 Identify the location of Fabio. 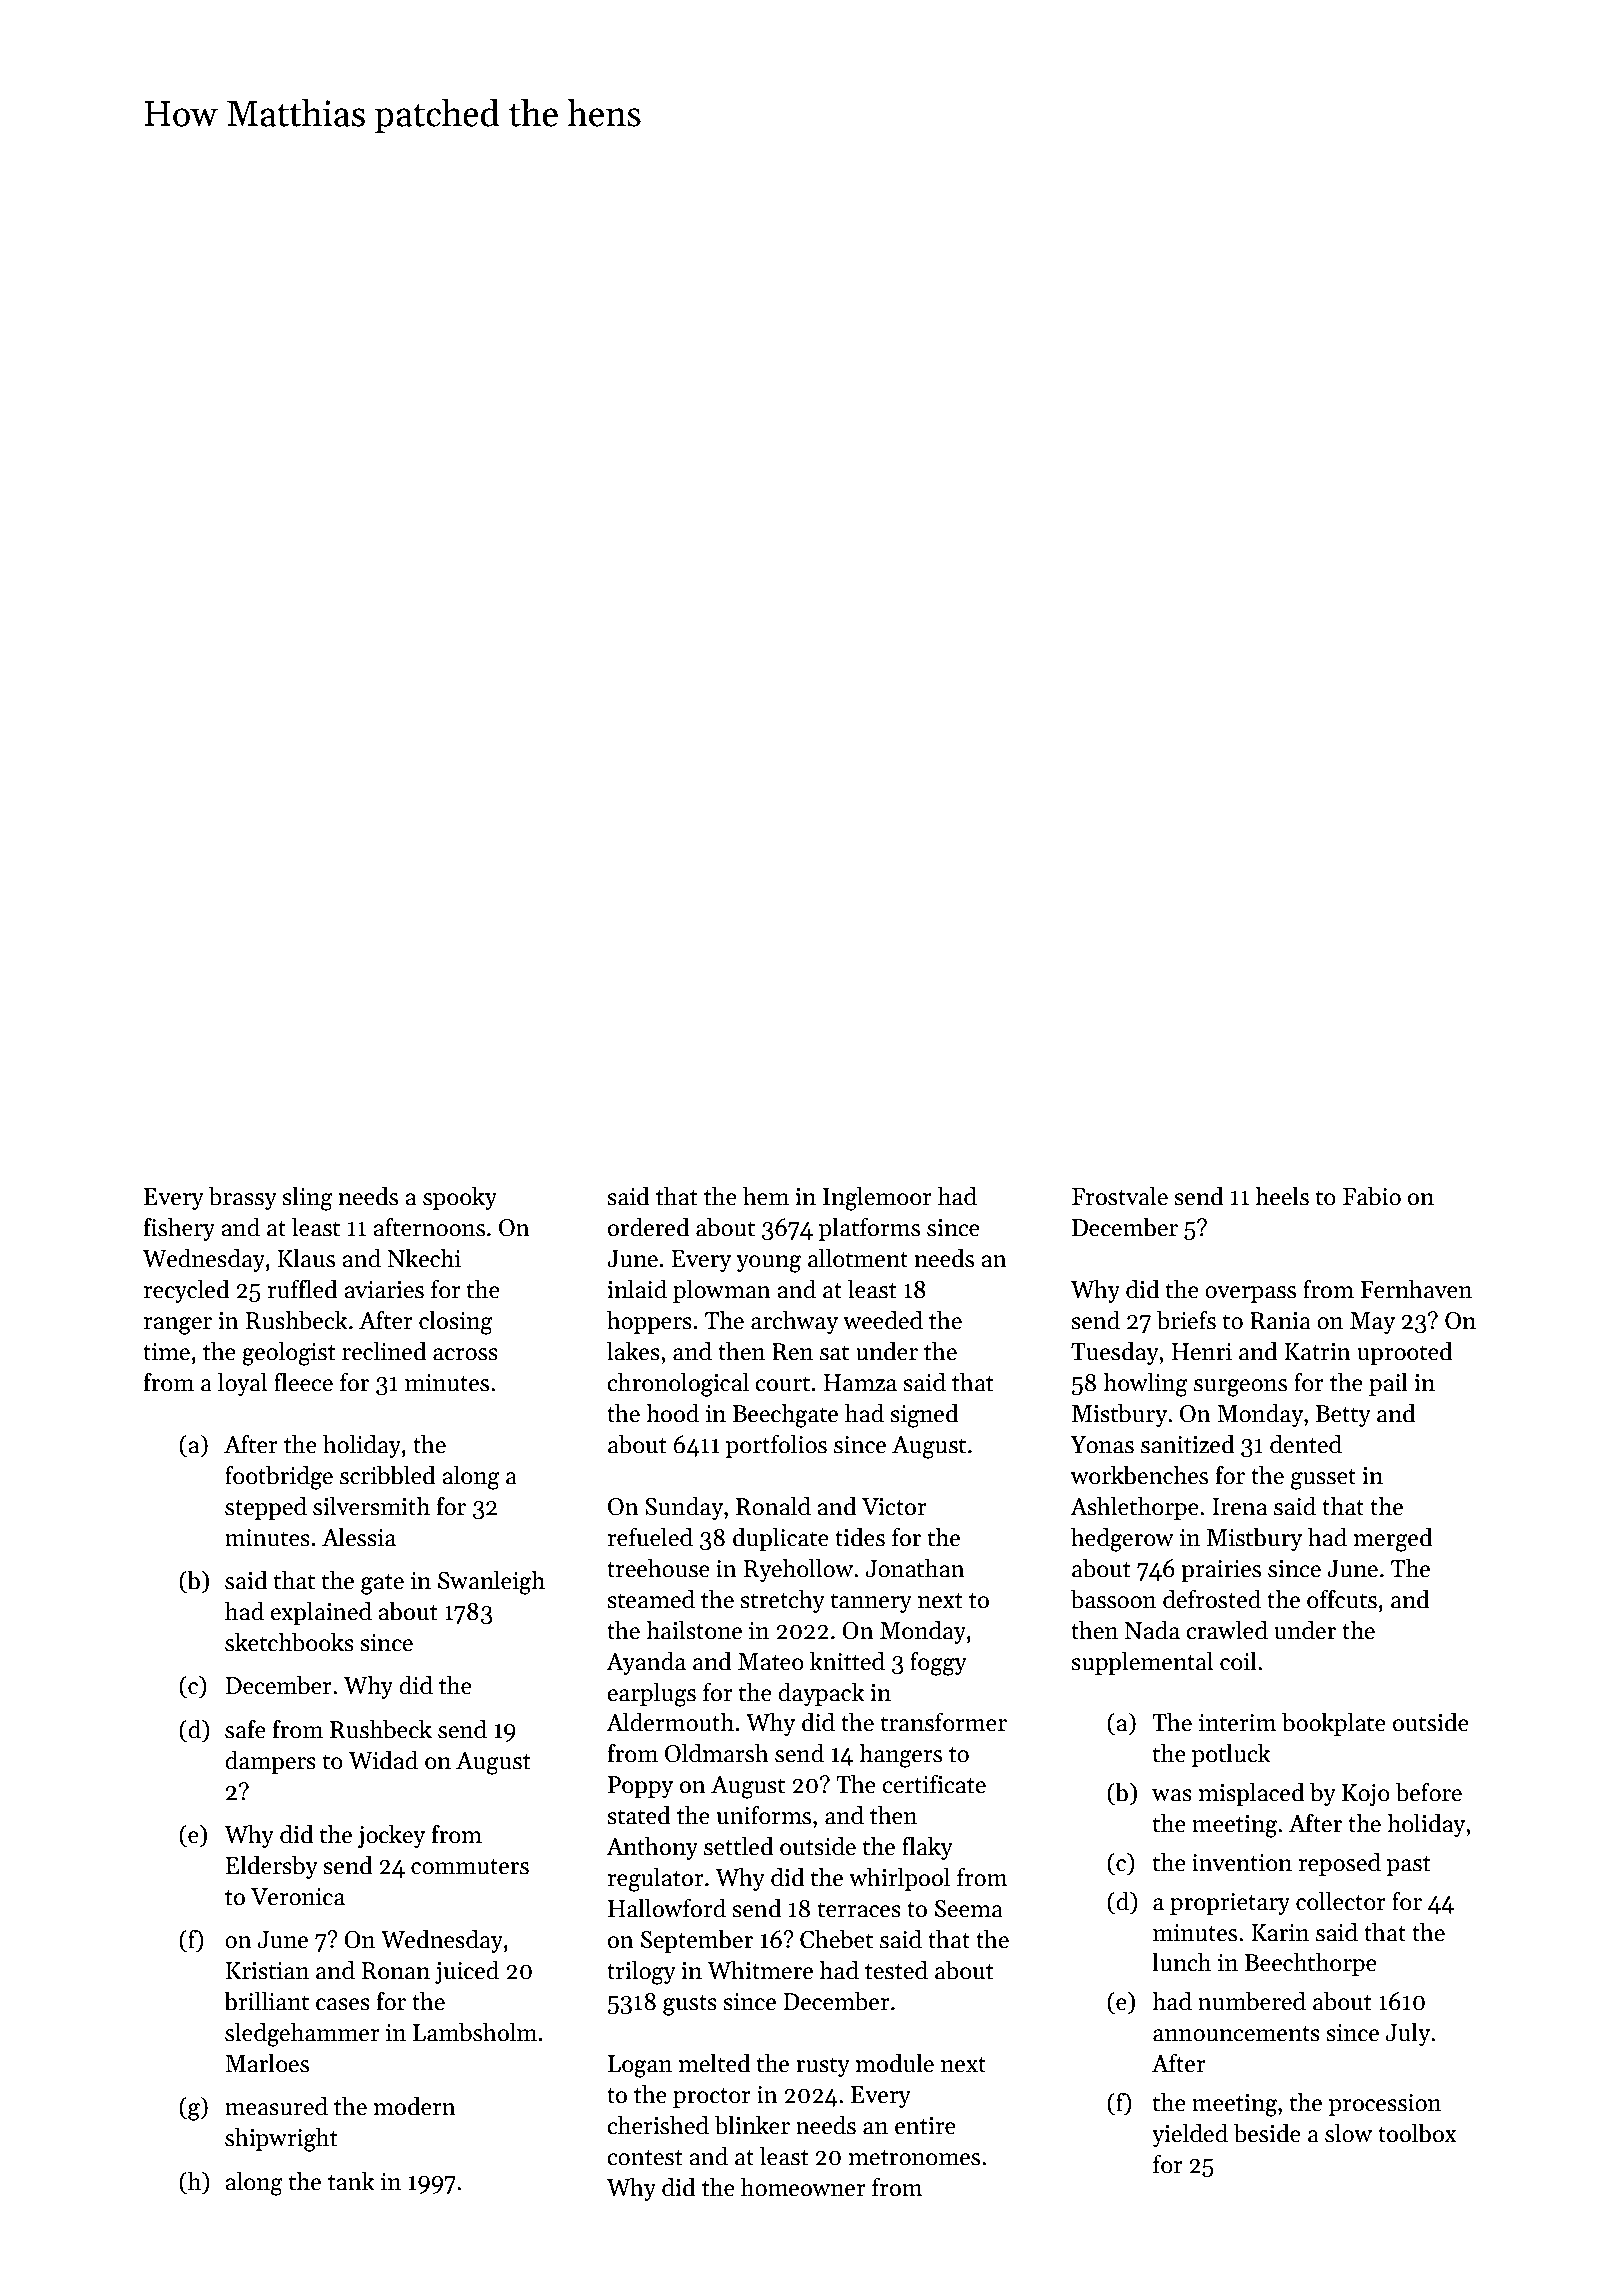
(1372, 1196).
